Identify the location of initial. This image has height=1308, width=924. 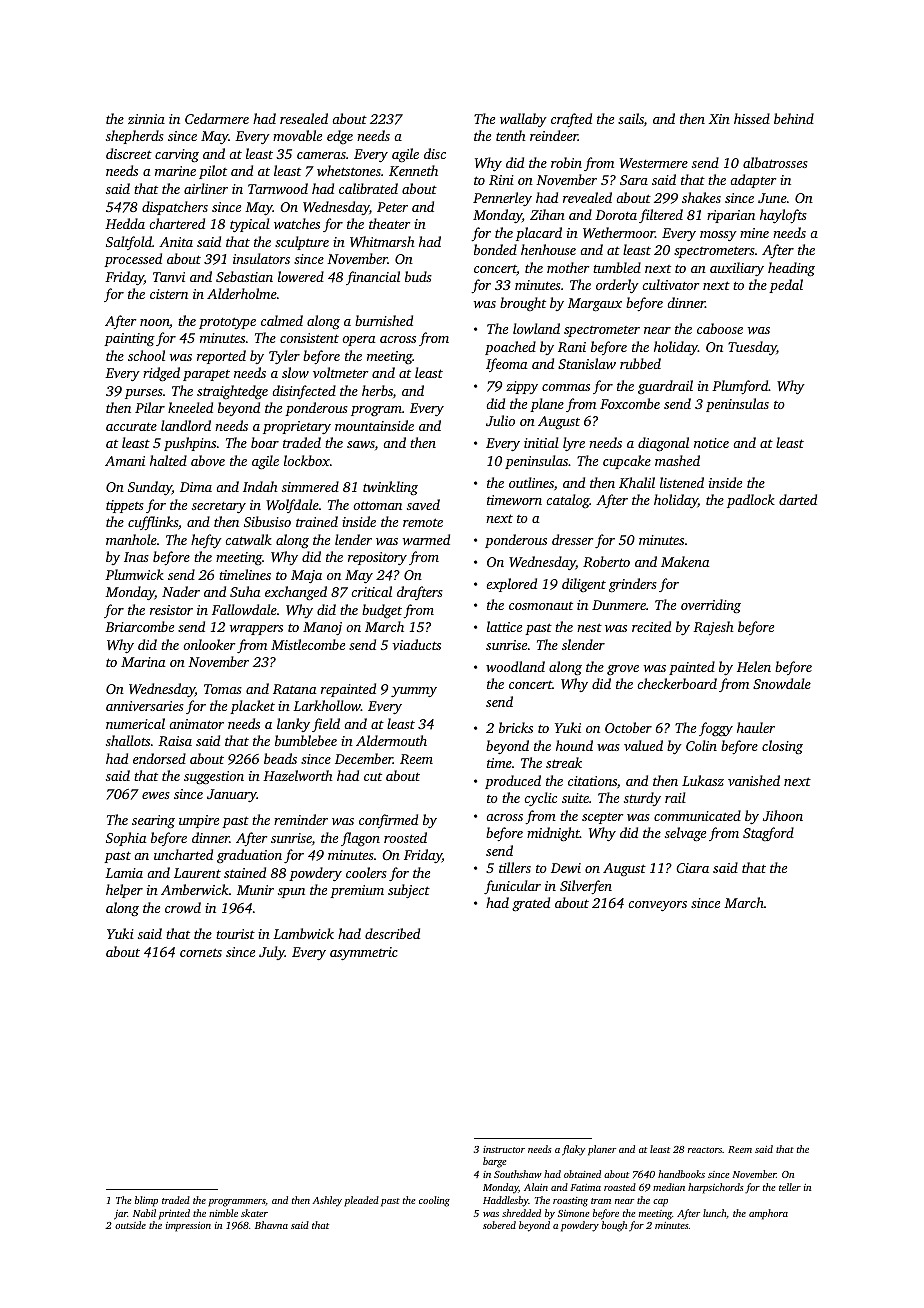
(541, 442).
